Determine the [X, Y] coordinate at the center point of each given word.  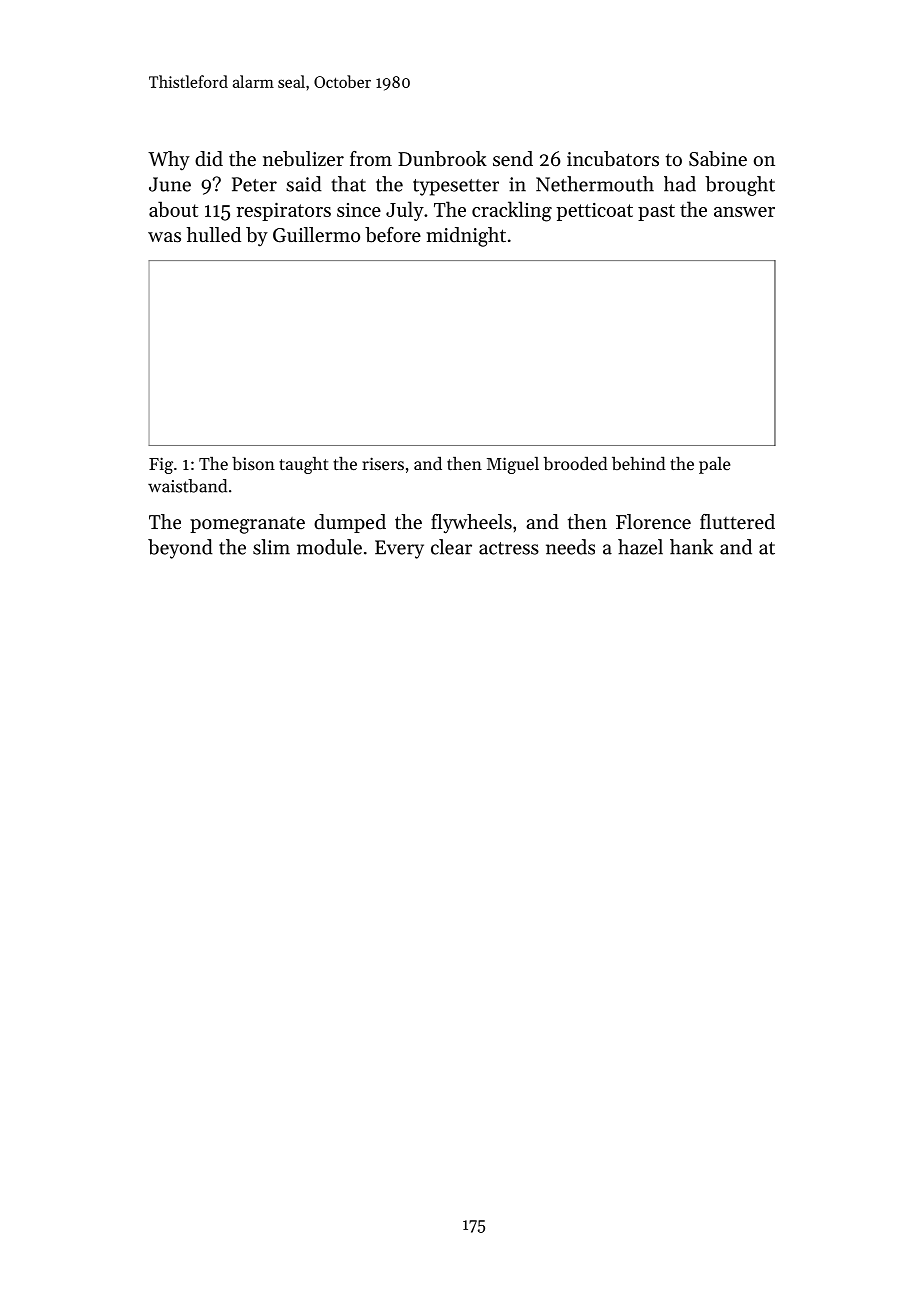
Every [399, 549]
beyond [180, 549]
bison [253, 463]
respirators [283, 212]
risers [383, 463]
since [359, 210]
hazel [640, 547]
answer [744, 212]
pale [715, 465]
